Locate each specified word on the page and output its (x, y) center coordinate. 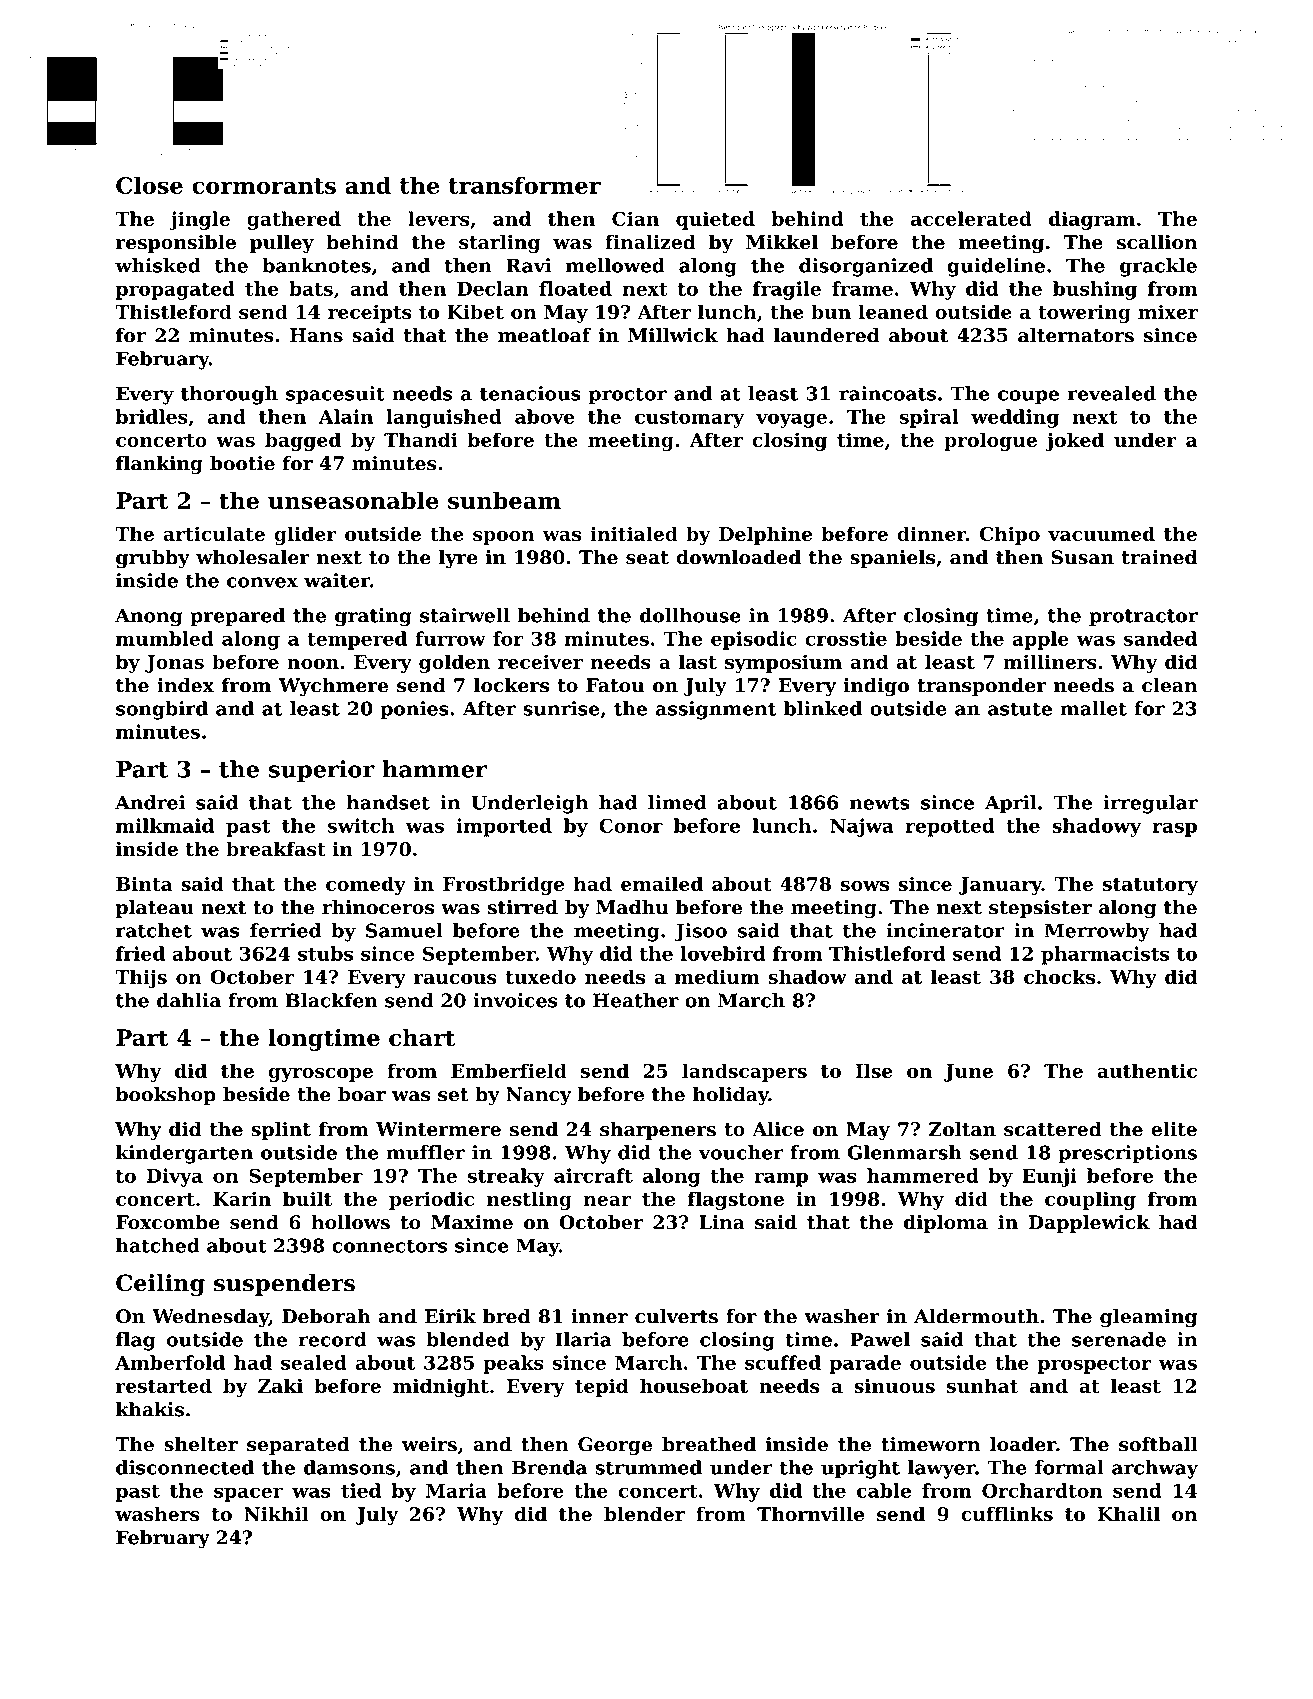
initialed (634, 533)
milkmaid (165, 825)
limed (677, 802)
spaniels (892, 559)
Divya (174, 1177)
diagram (1092, 220)
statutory (1150, 886)
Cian (635, 218)
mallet (1093, 708)
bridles (152, 416)
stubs (325, 953)
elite (1174, 1129)
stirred (523, 907)
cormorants (264, 186)
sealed (314, 1362)
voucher (741, 1152)
